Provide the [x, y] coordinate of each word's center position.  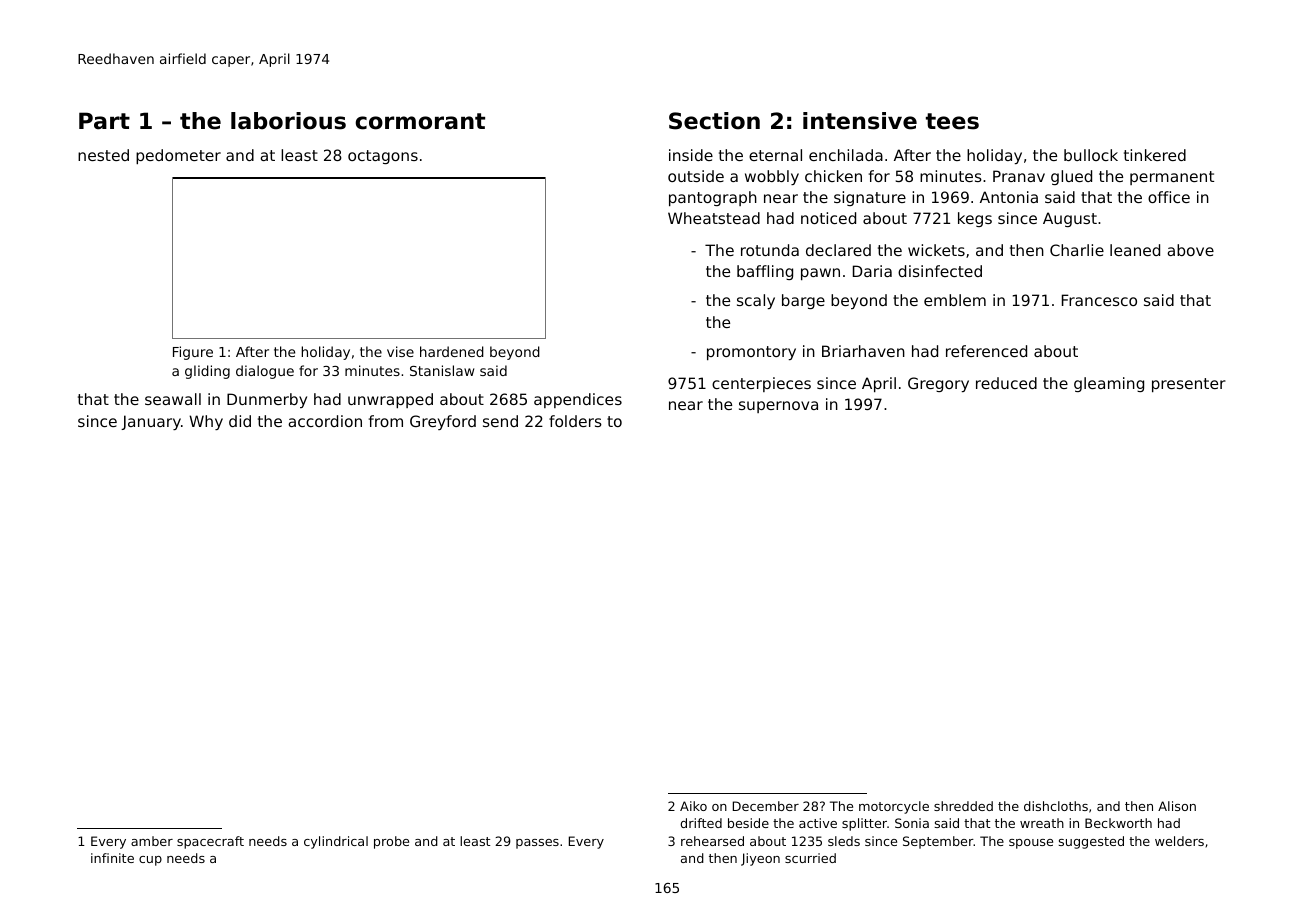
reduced [1006, 383]
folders [575, 421]
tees [952, 121]
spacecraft [210, 842]
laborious [288, 121]
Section [714, 121]
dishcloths [1056, 806]
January [151, 422]
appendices [578, 400]
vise [400, 351]
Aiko [693, 806]
